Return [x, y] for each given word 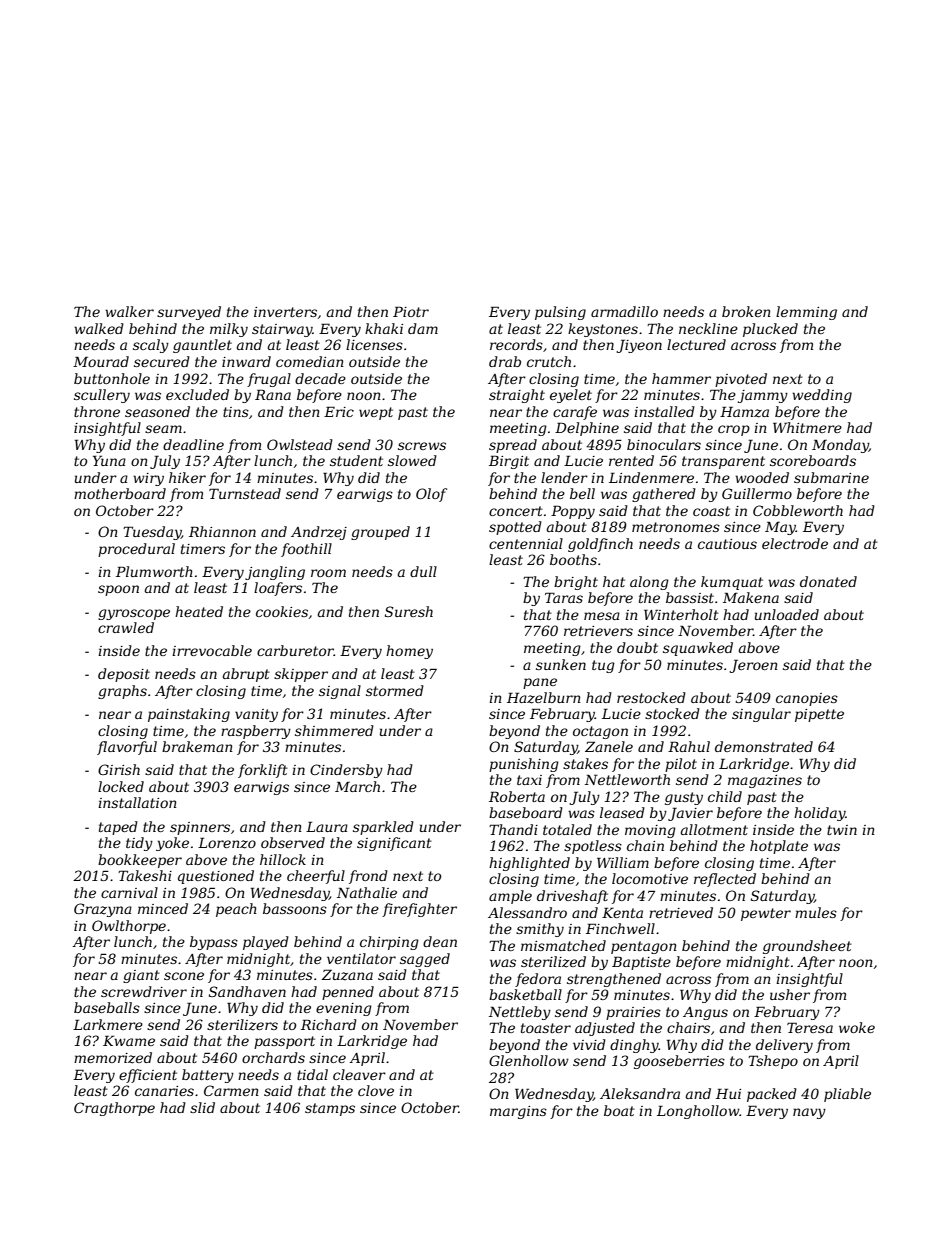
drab [505, 361]
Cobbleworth [798, 510]
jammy [763, 396]
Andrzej [319, 533]
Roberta [517, 796]
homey [409, 652]
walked [99, 328]
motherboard [120, 493]
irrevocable [212, 650]
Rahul [689, 746]
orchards [273, 1057]
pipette [819, 715]
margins [518, 1112]
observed [293, 842]
